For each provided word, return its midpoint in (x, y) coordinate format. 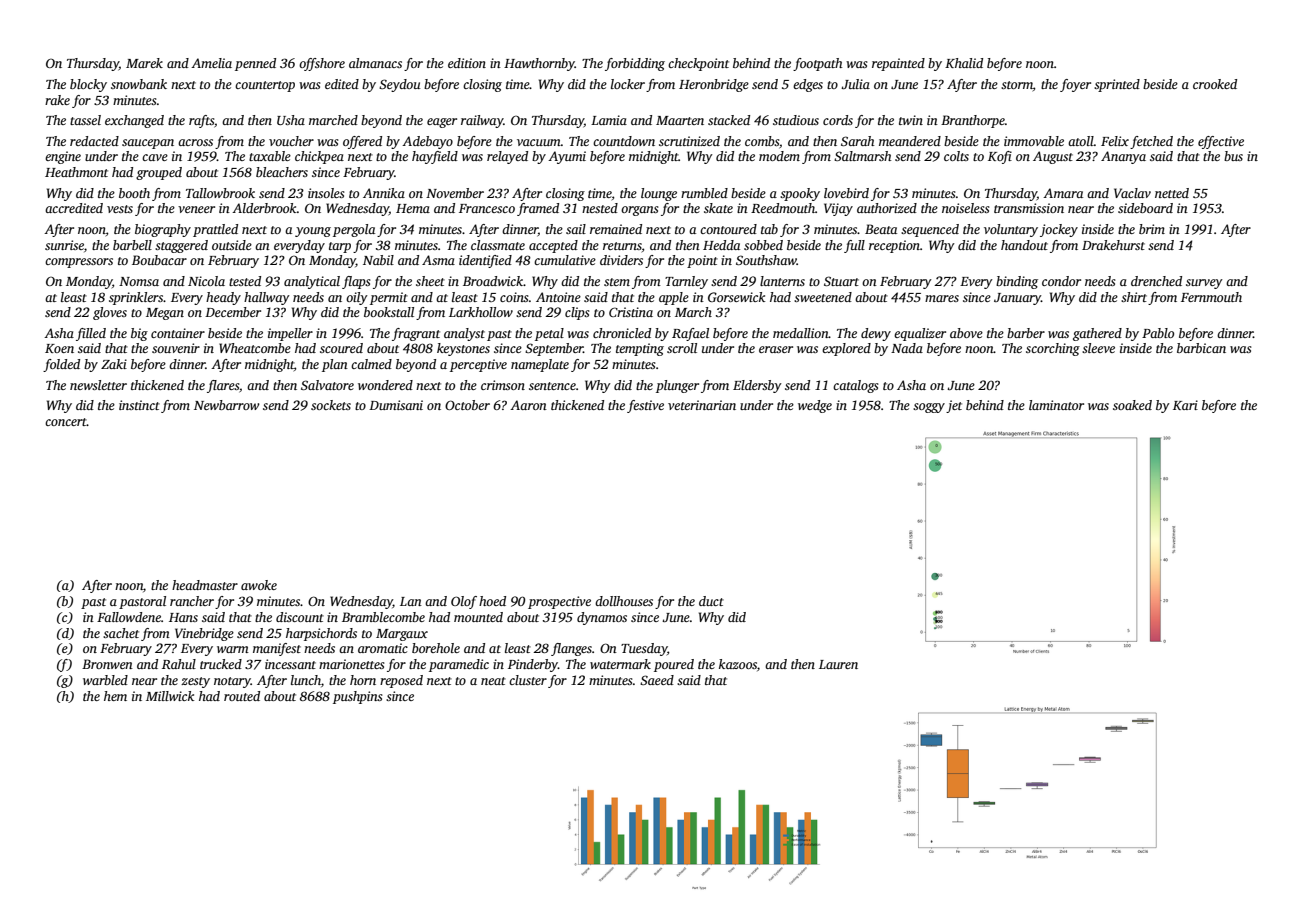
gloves (110, 313)
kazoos (738, 664)
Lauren (838, 664)
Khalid (964, 63)
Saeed (657, 680)
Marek (144, 63)
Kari (1185, 405)
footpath (817, 64)
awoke (259, 585)
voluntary (1011, 230)
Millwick (170, 696)
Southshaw (766, 260)
